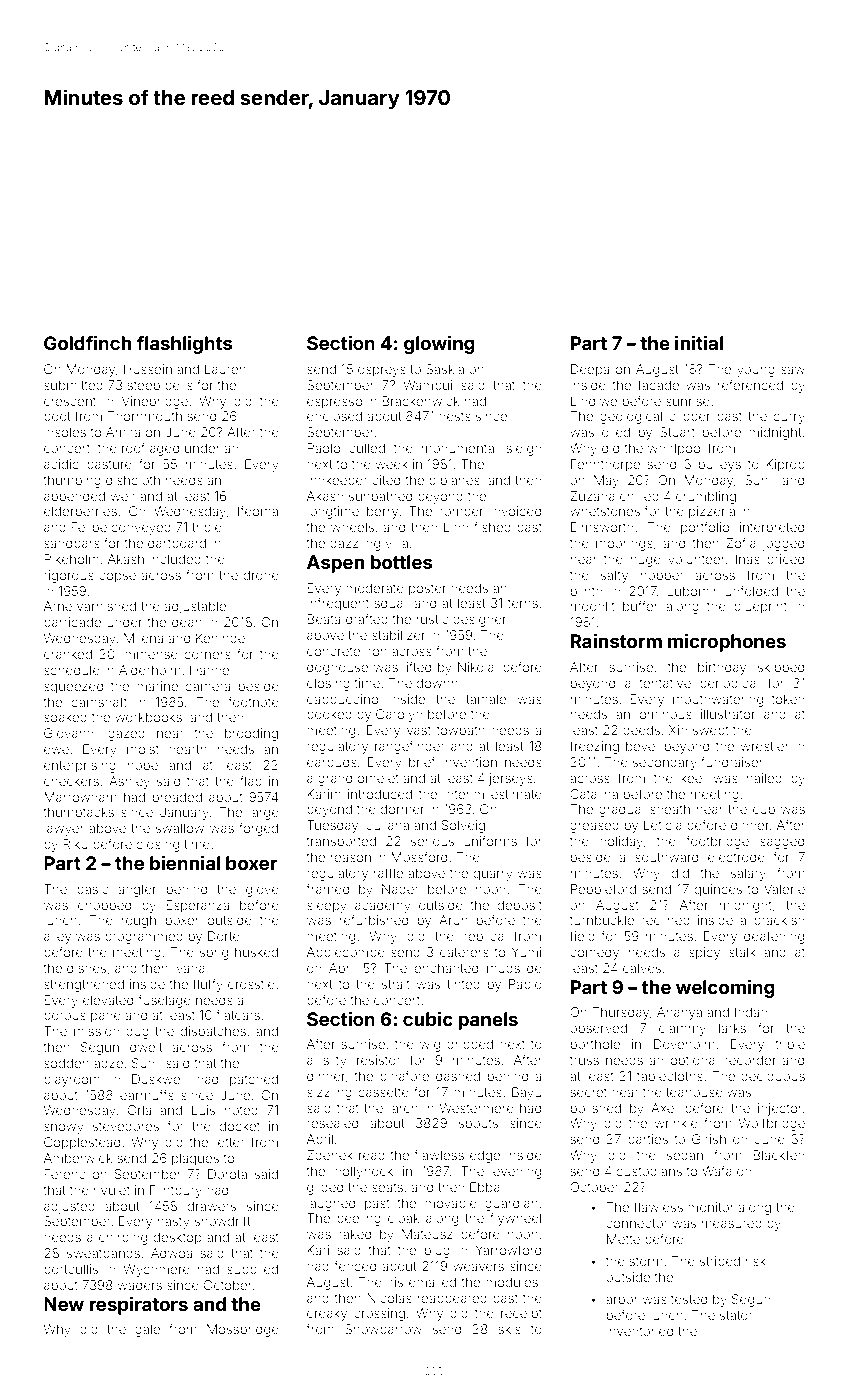 The width and height of the image is (849, 1400). Describe the element at coordinates (788, 699) in the image. I see `token` at that location.
